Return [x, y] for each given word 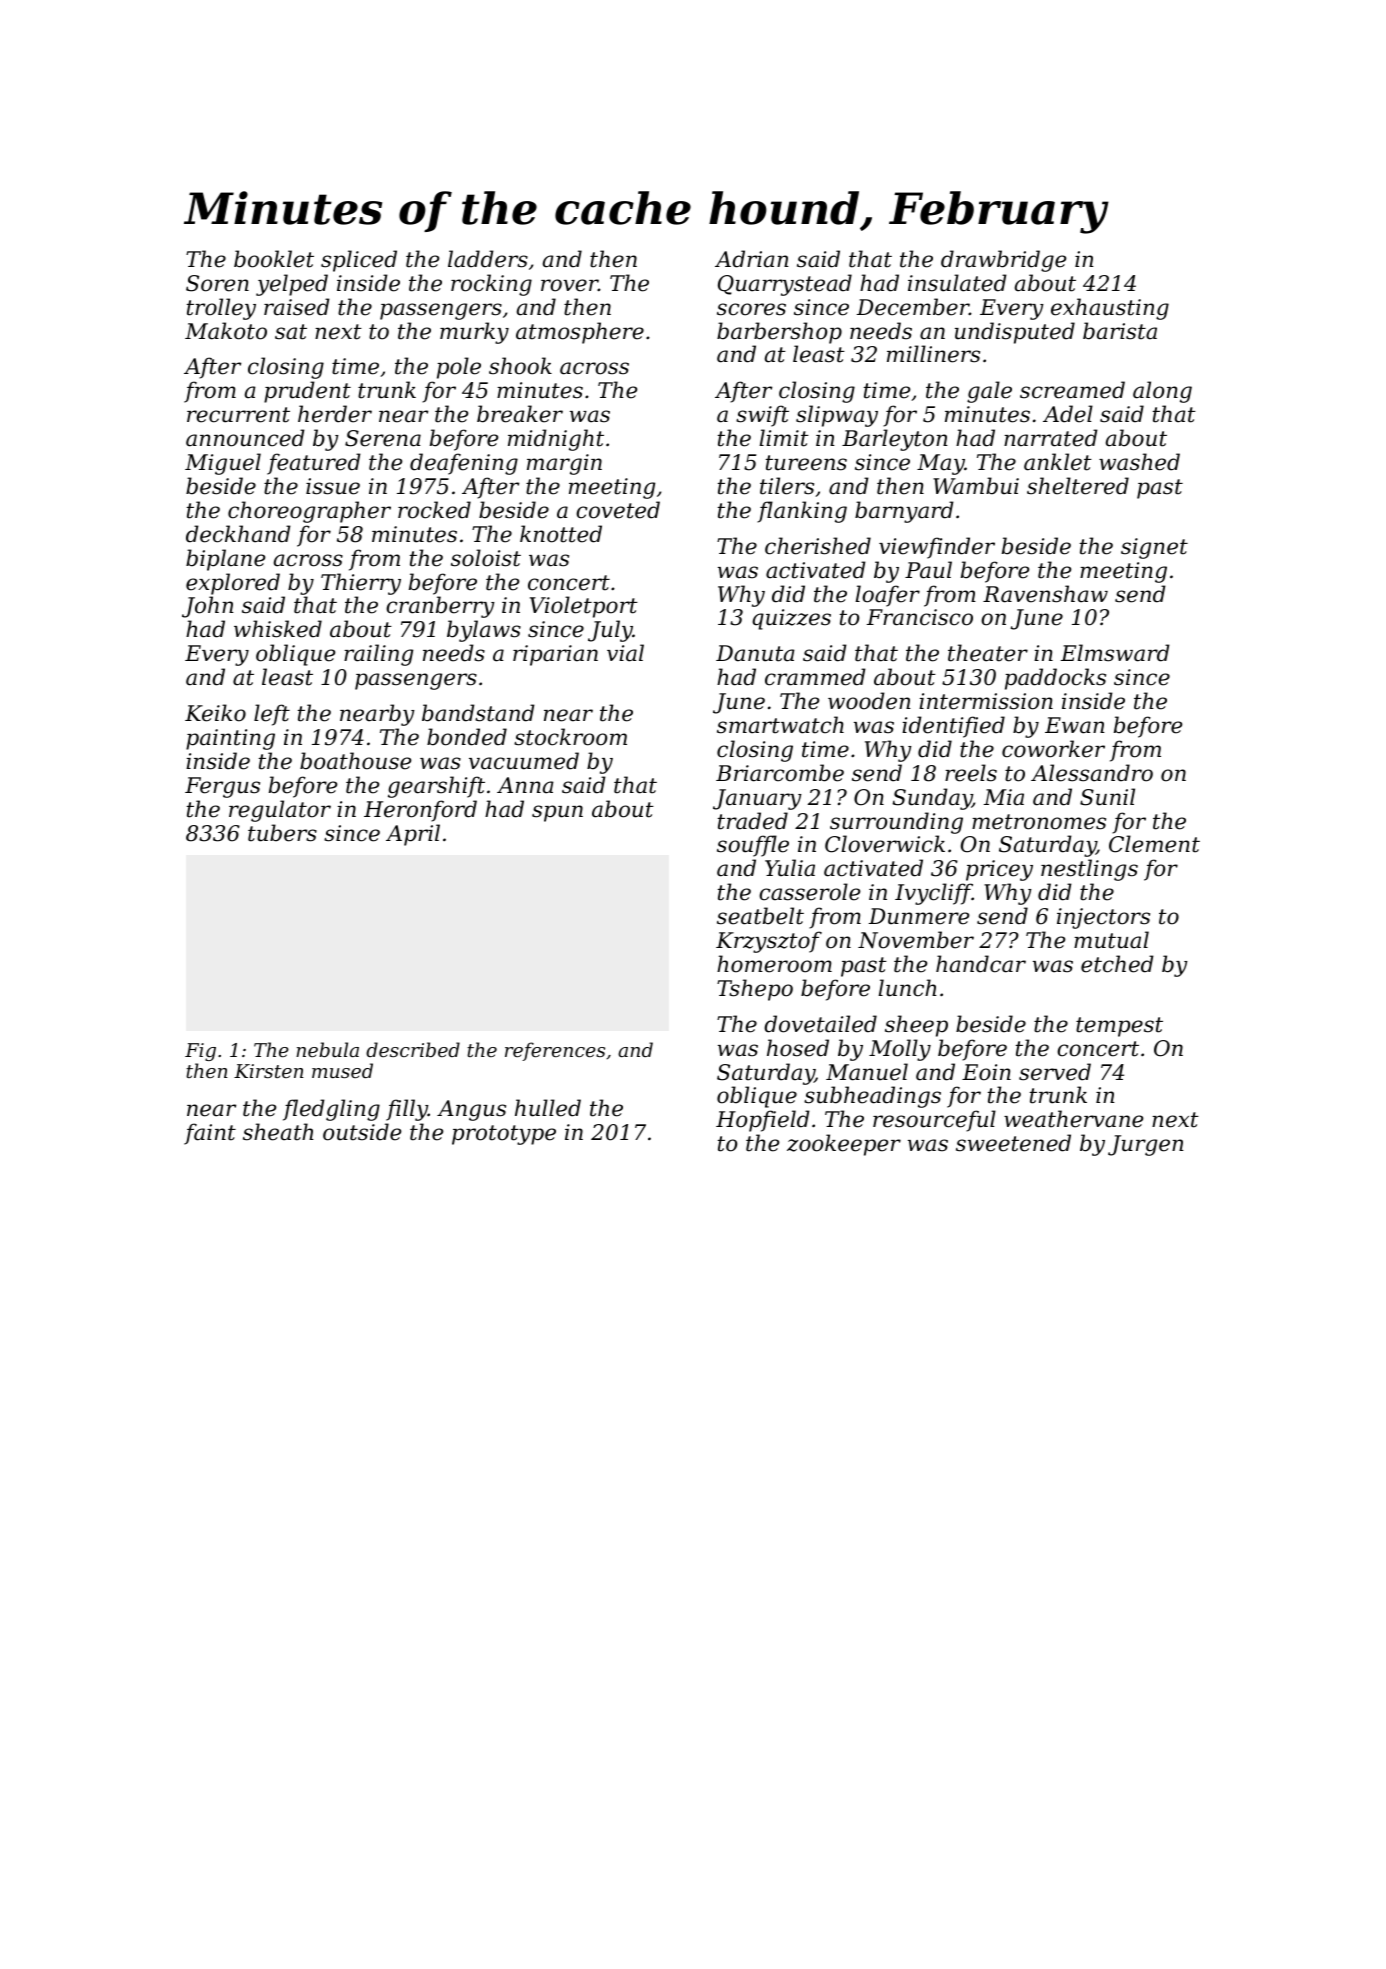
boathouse [355, 761]
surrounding [896, 823]
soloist [486, 558]
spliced [359, 261]
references [555, 1051]
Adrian [752, 259]
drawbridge [1003, 261]
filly [407, 1110]
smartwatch [780, 725]
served [1055, 1072]
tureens [806, 463]
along [1162, 392]
